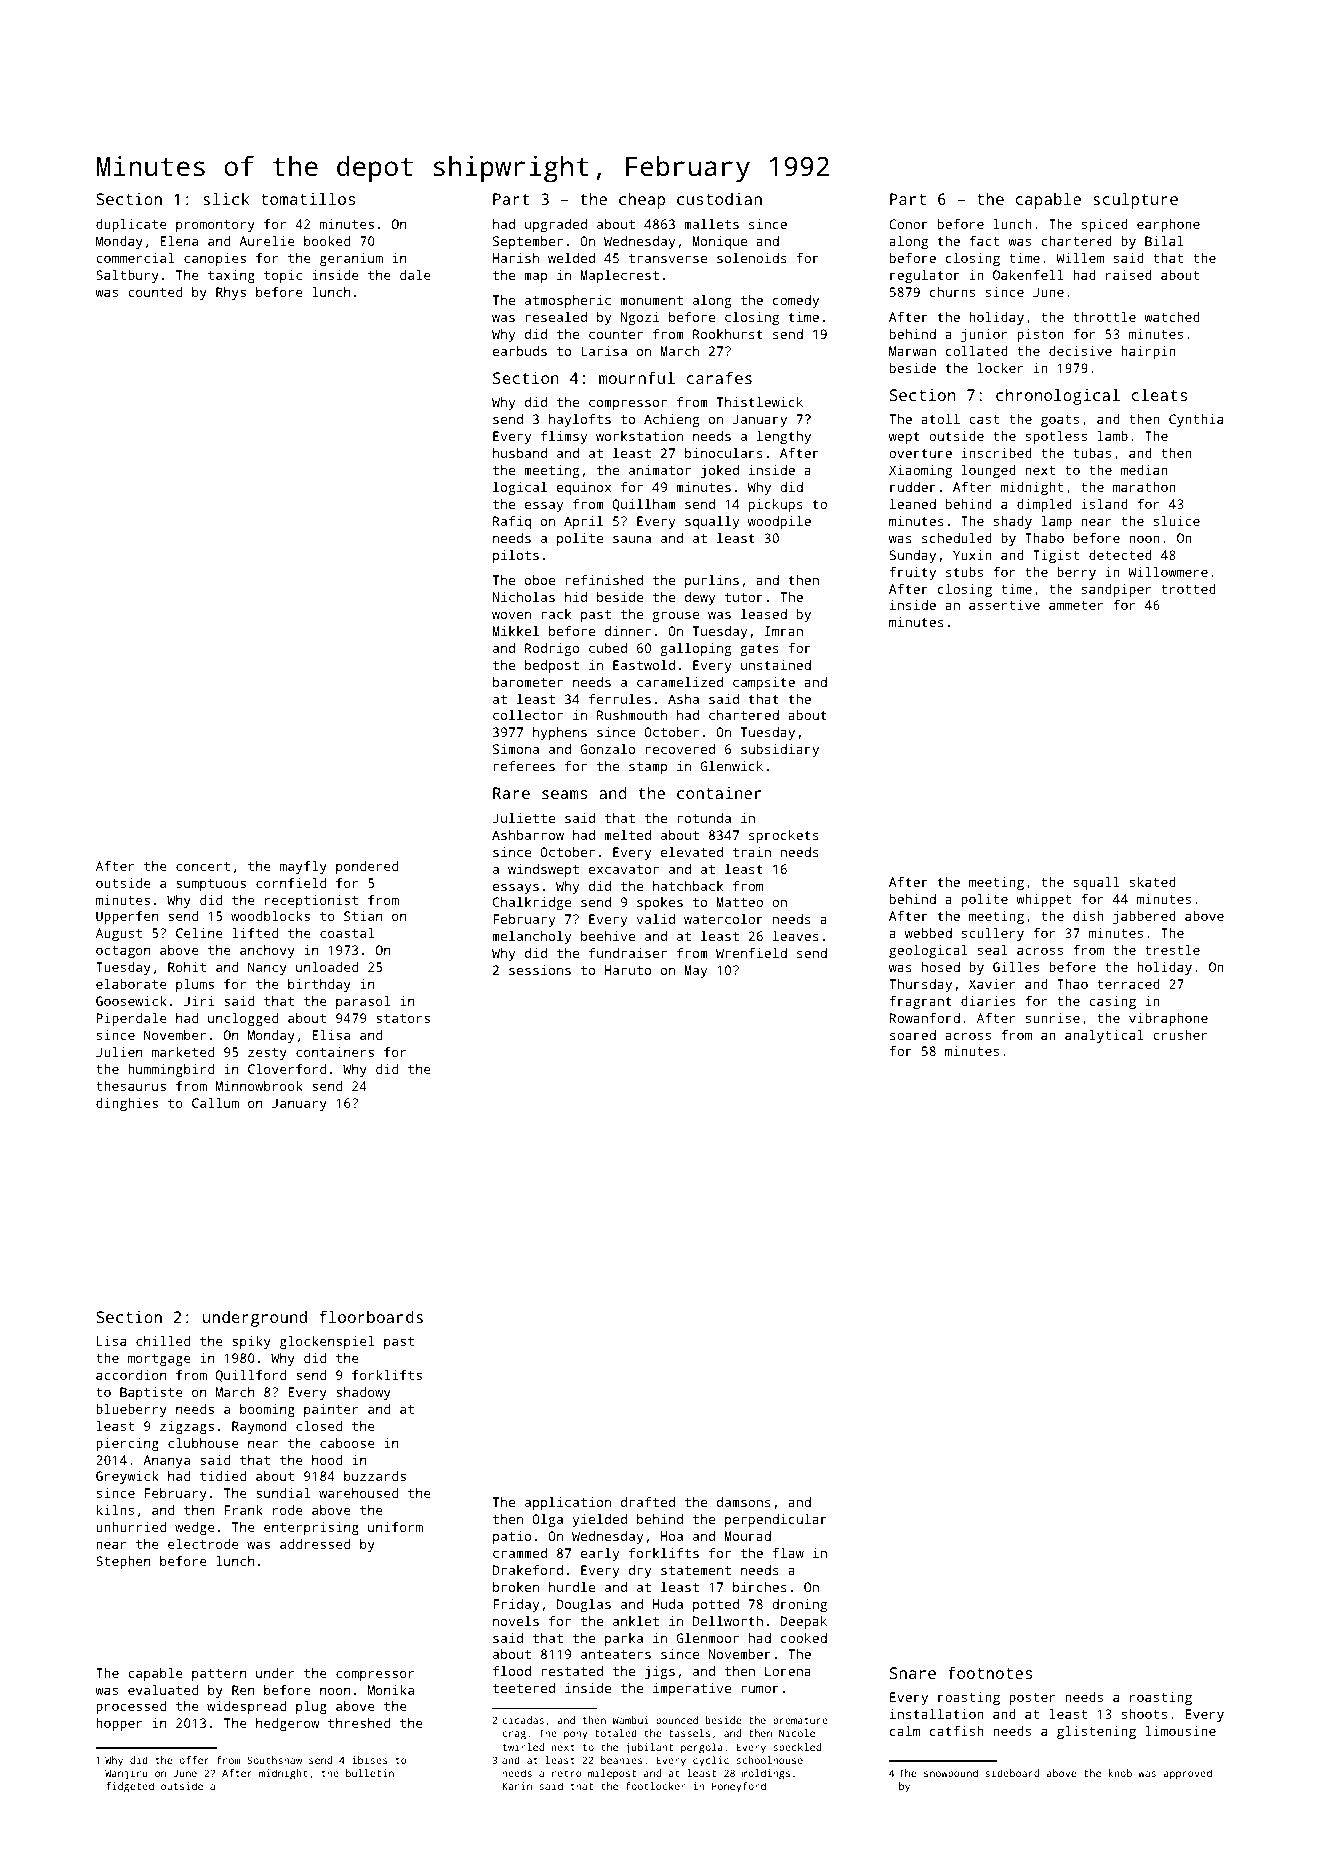 This screenshot has height=1870, width=1322. I want to click on moldings, so click(766, 1774).
